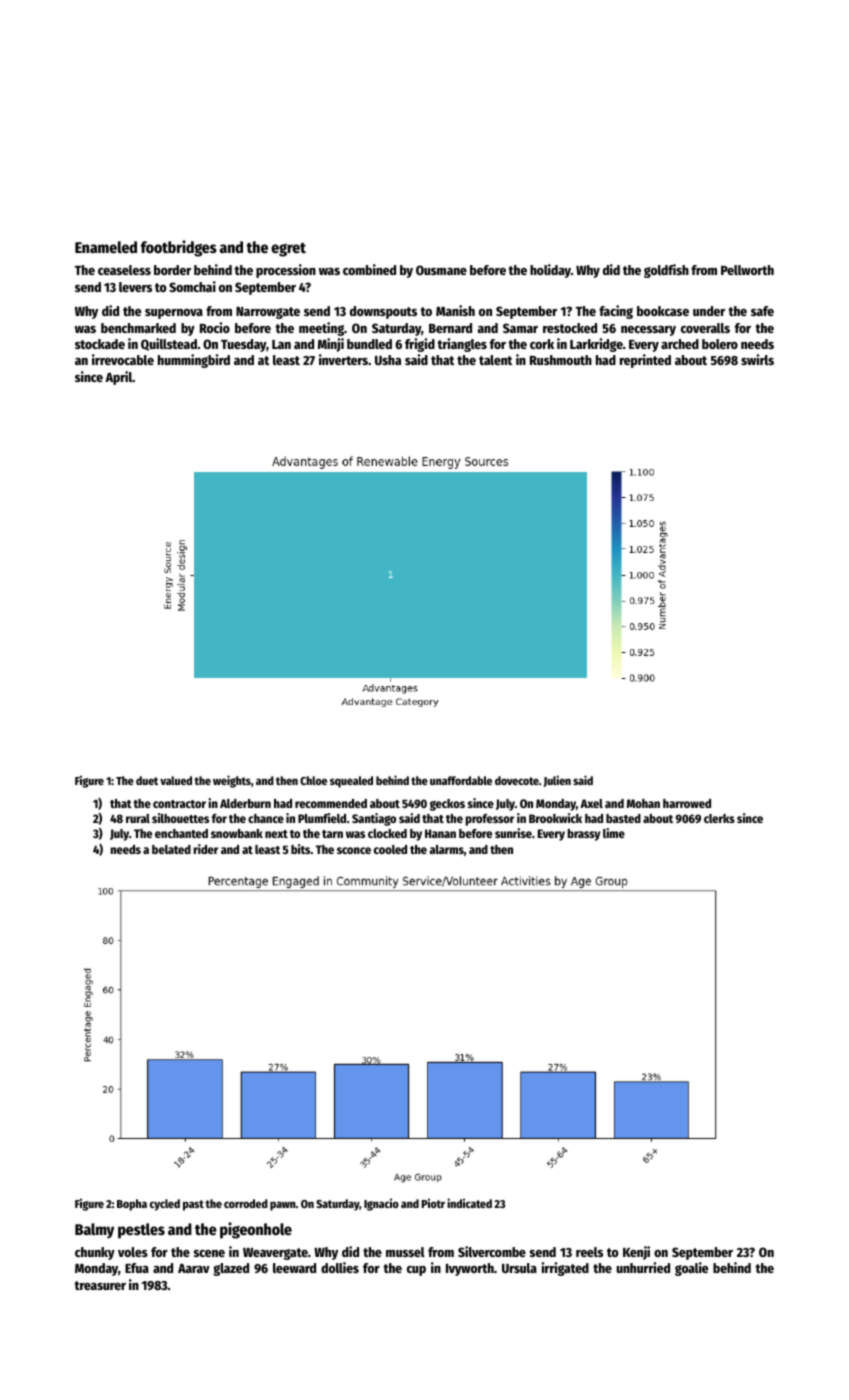 Image resolution: width=849 pixels, height=1400 pixels. Describe the element at coordinates (165, 1205) in the screenshot. I see `cycled` at that location.
